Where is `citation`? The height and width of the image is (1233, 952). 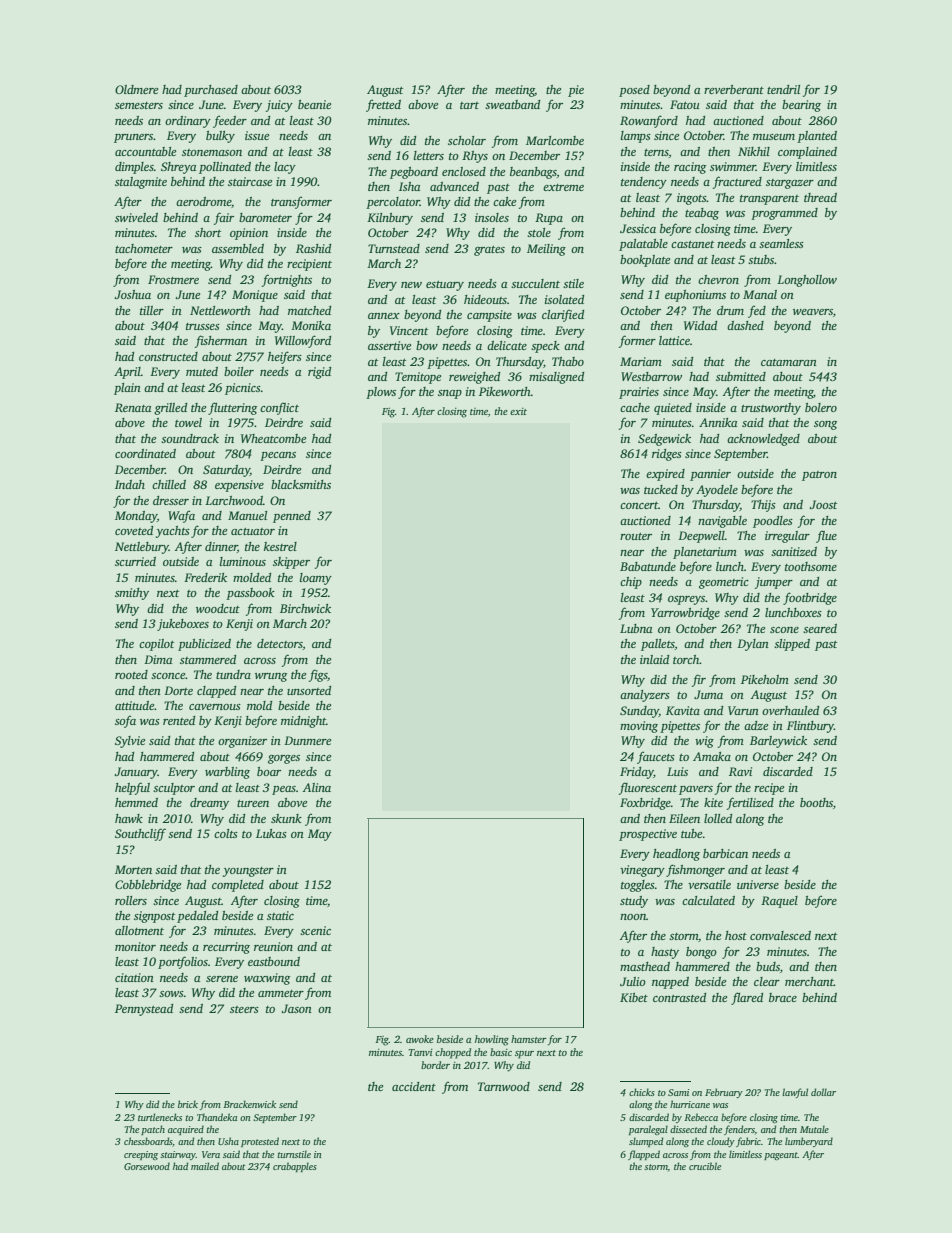 citation is located at coordinates (134, 977).
